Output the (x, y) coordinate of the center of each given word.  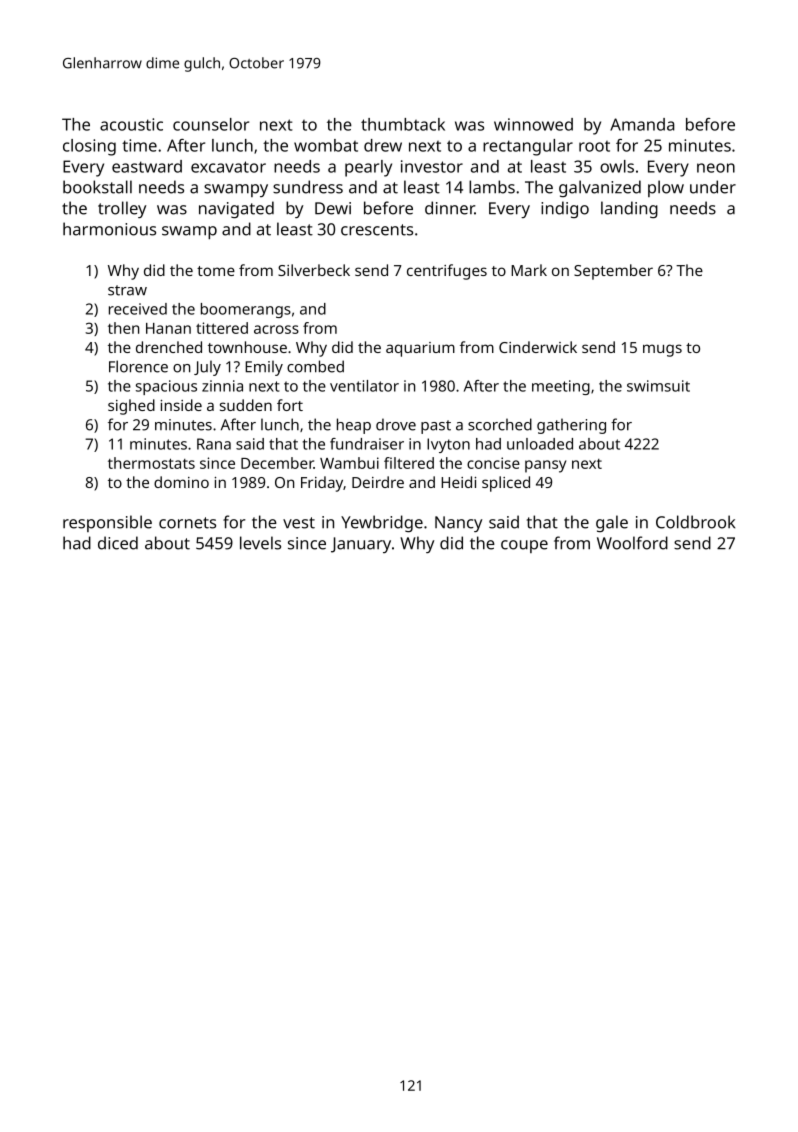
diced (118, 543)
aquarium (420, 349)
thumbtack (403, 124)
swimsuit (658, 386)
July (207, 368)
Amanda (642, 124)
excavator (228, 167)
